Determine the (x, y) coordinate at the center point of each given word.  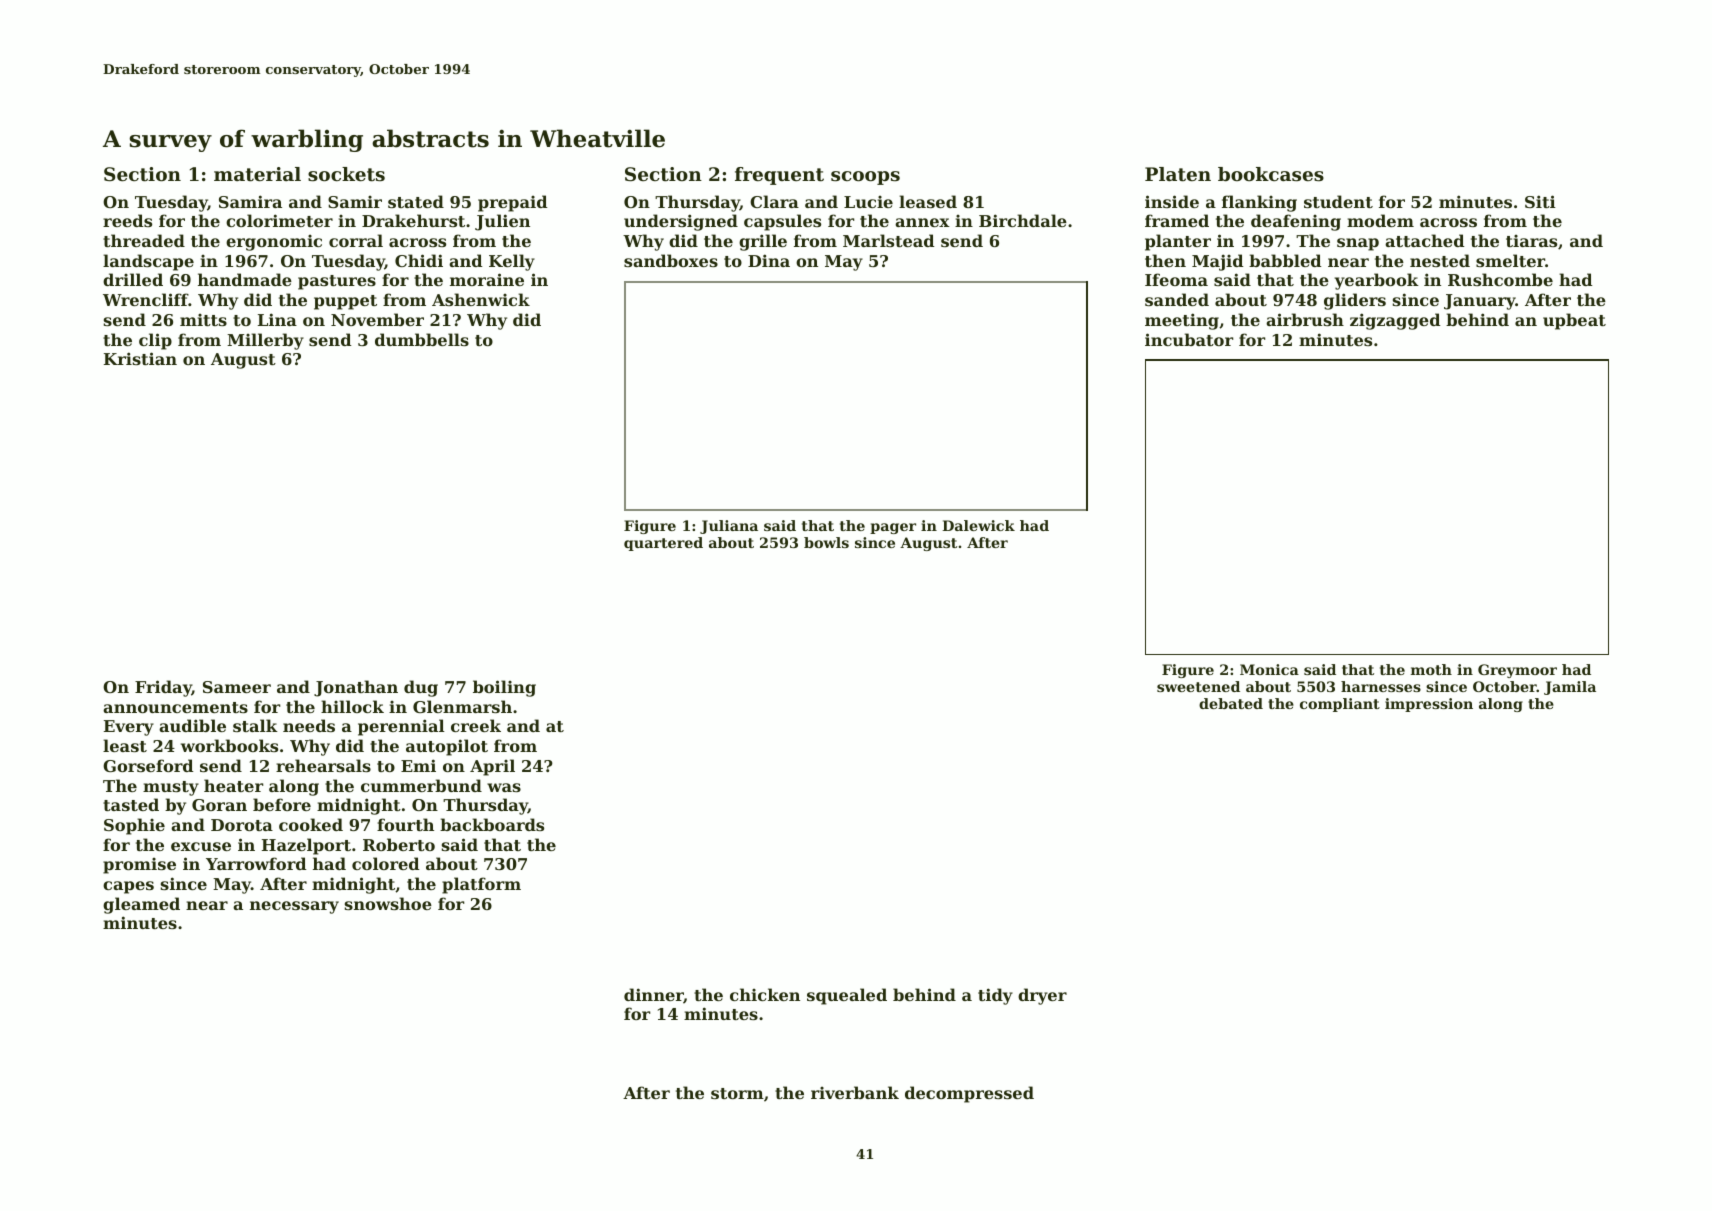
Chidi (419, 260)
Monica (1269, 669)
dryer (1042, 996)
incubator (1189, 339)
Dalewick (978, 525)
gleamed (141, 905)
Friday (163, 688)
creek (476, 725)
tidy (995, 996)
